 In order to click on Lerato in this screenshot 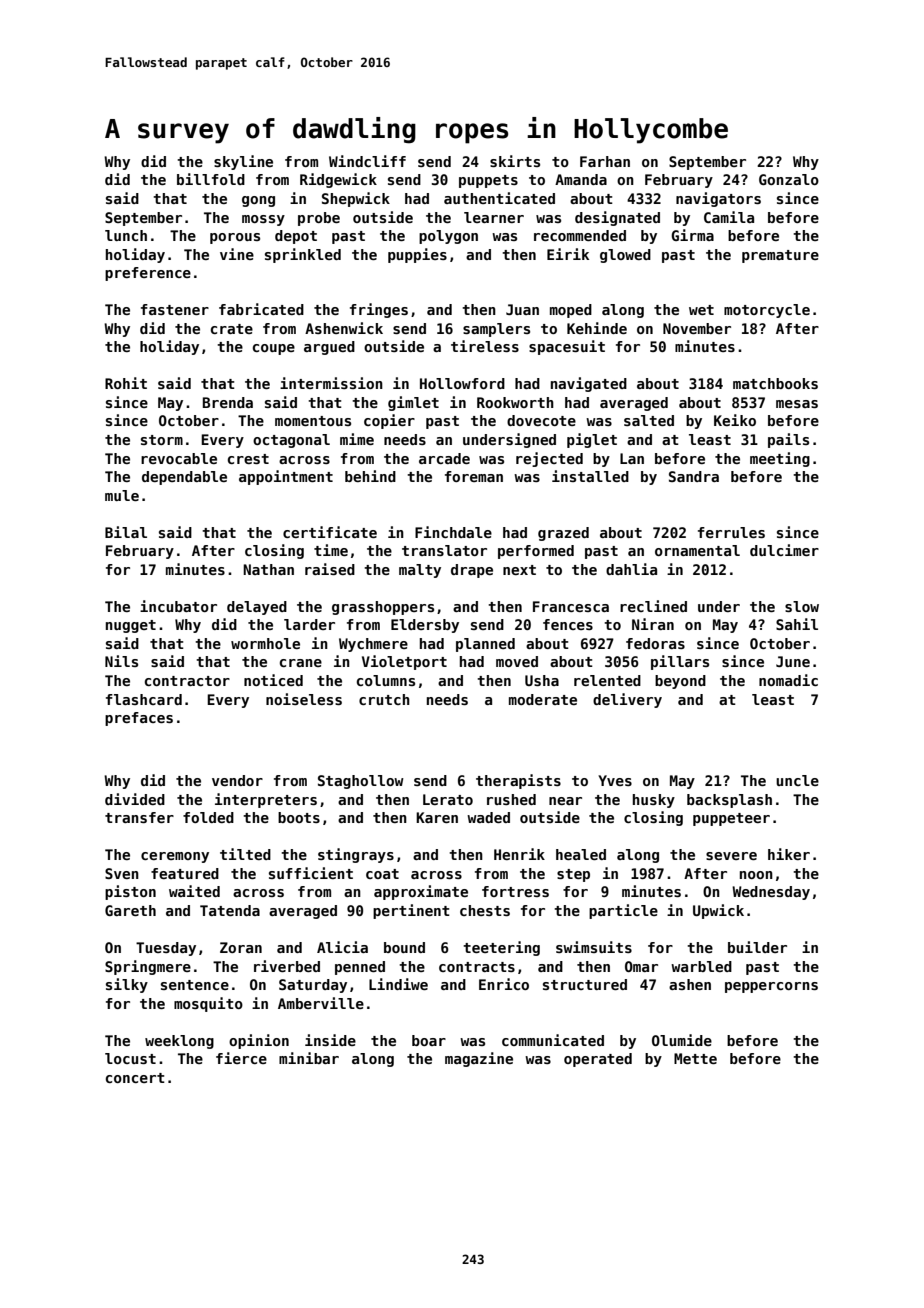, I will do `click(448, 799)`.
